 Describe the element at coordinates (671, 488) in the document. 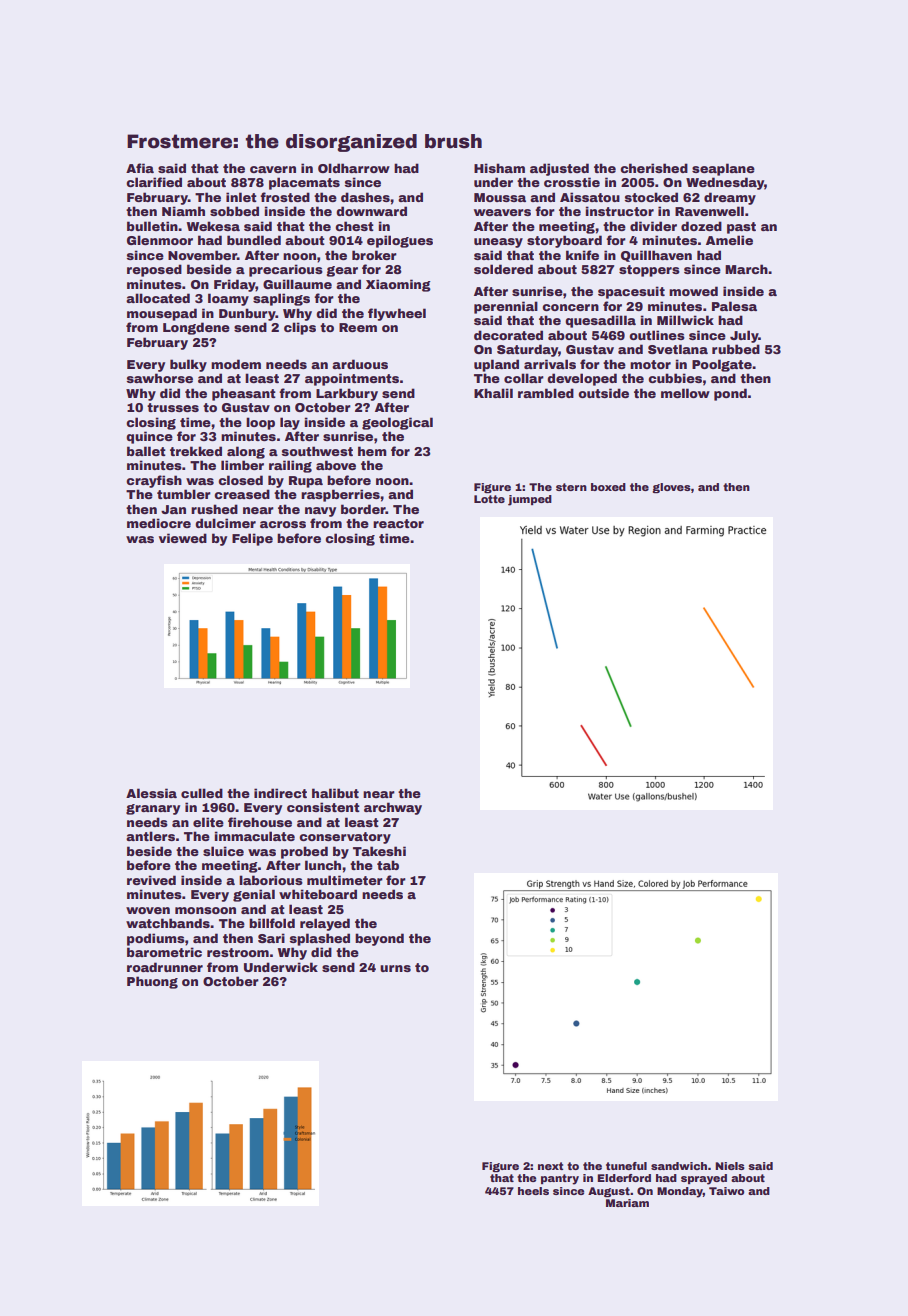

I see `gloves` at that location.
